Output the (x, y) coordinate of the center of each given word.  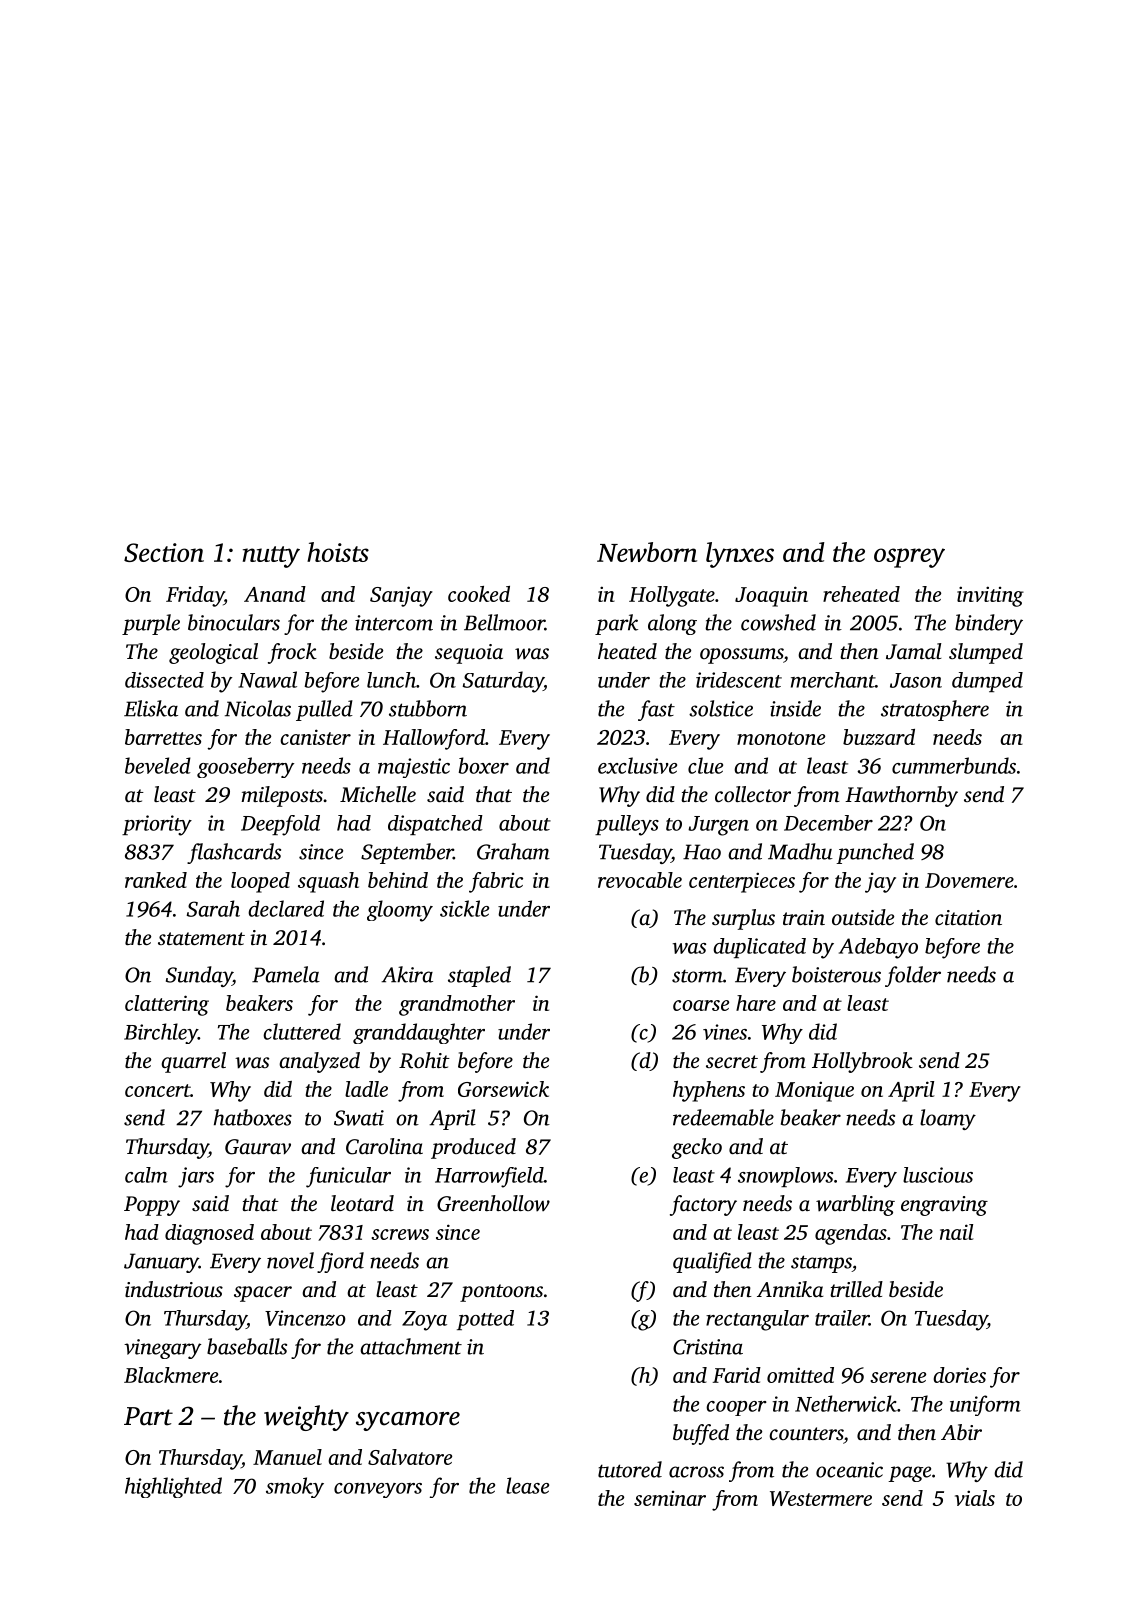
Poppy (152, 1206)
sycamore (408, 1421)
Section (164, 552)
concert (157, 1090)
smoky (295, 1487)
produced (473, 1148)
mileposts (282, 796)
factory (703, 1205)
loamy (948, 1119)
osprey (909, 558)
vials (975, 1498)
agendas (851, 1234)
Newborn (647, 552)
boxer (483, 765)
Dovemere (969, 880)
